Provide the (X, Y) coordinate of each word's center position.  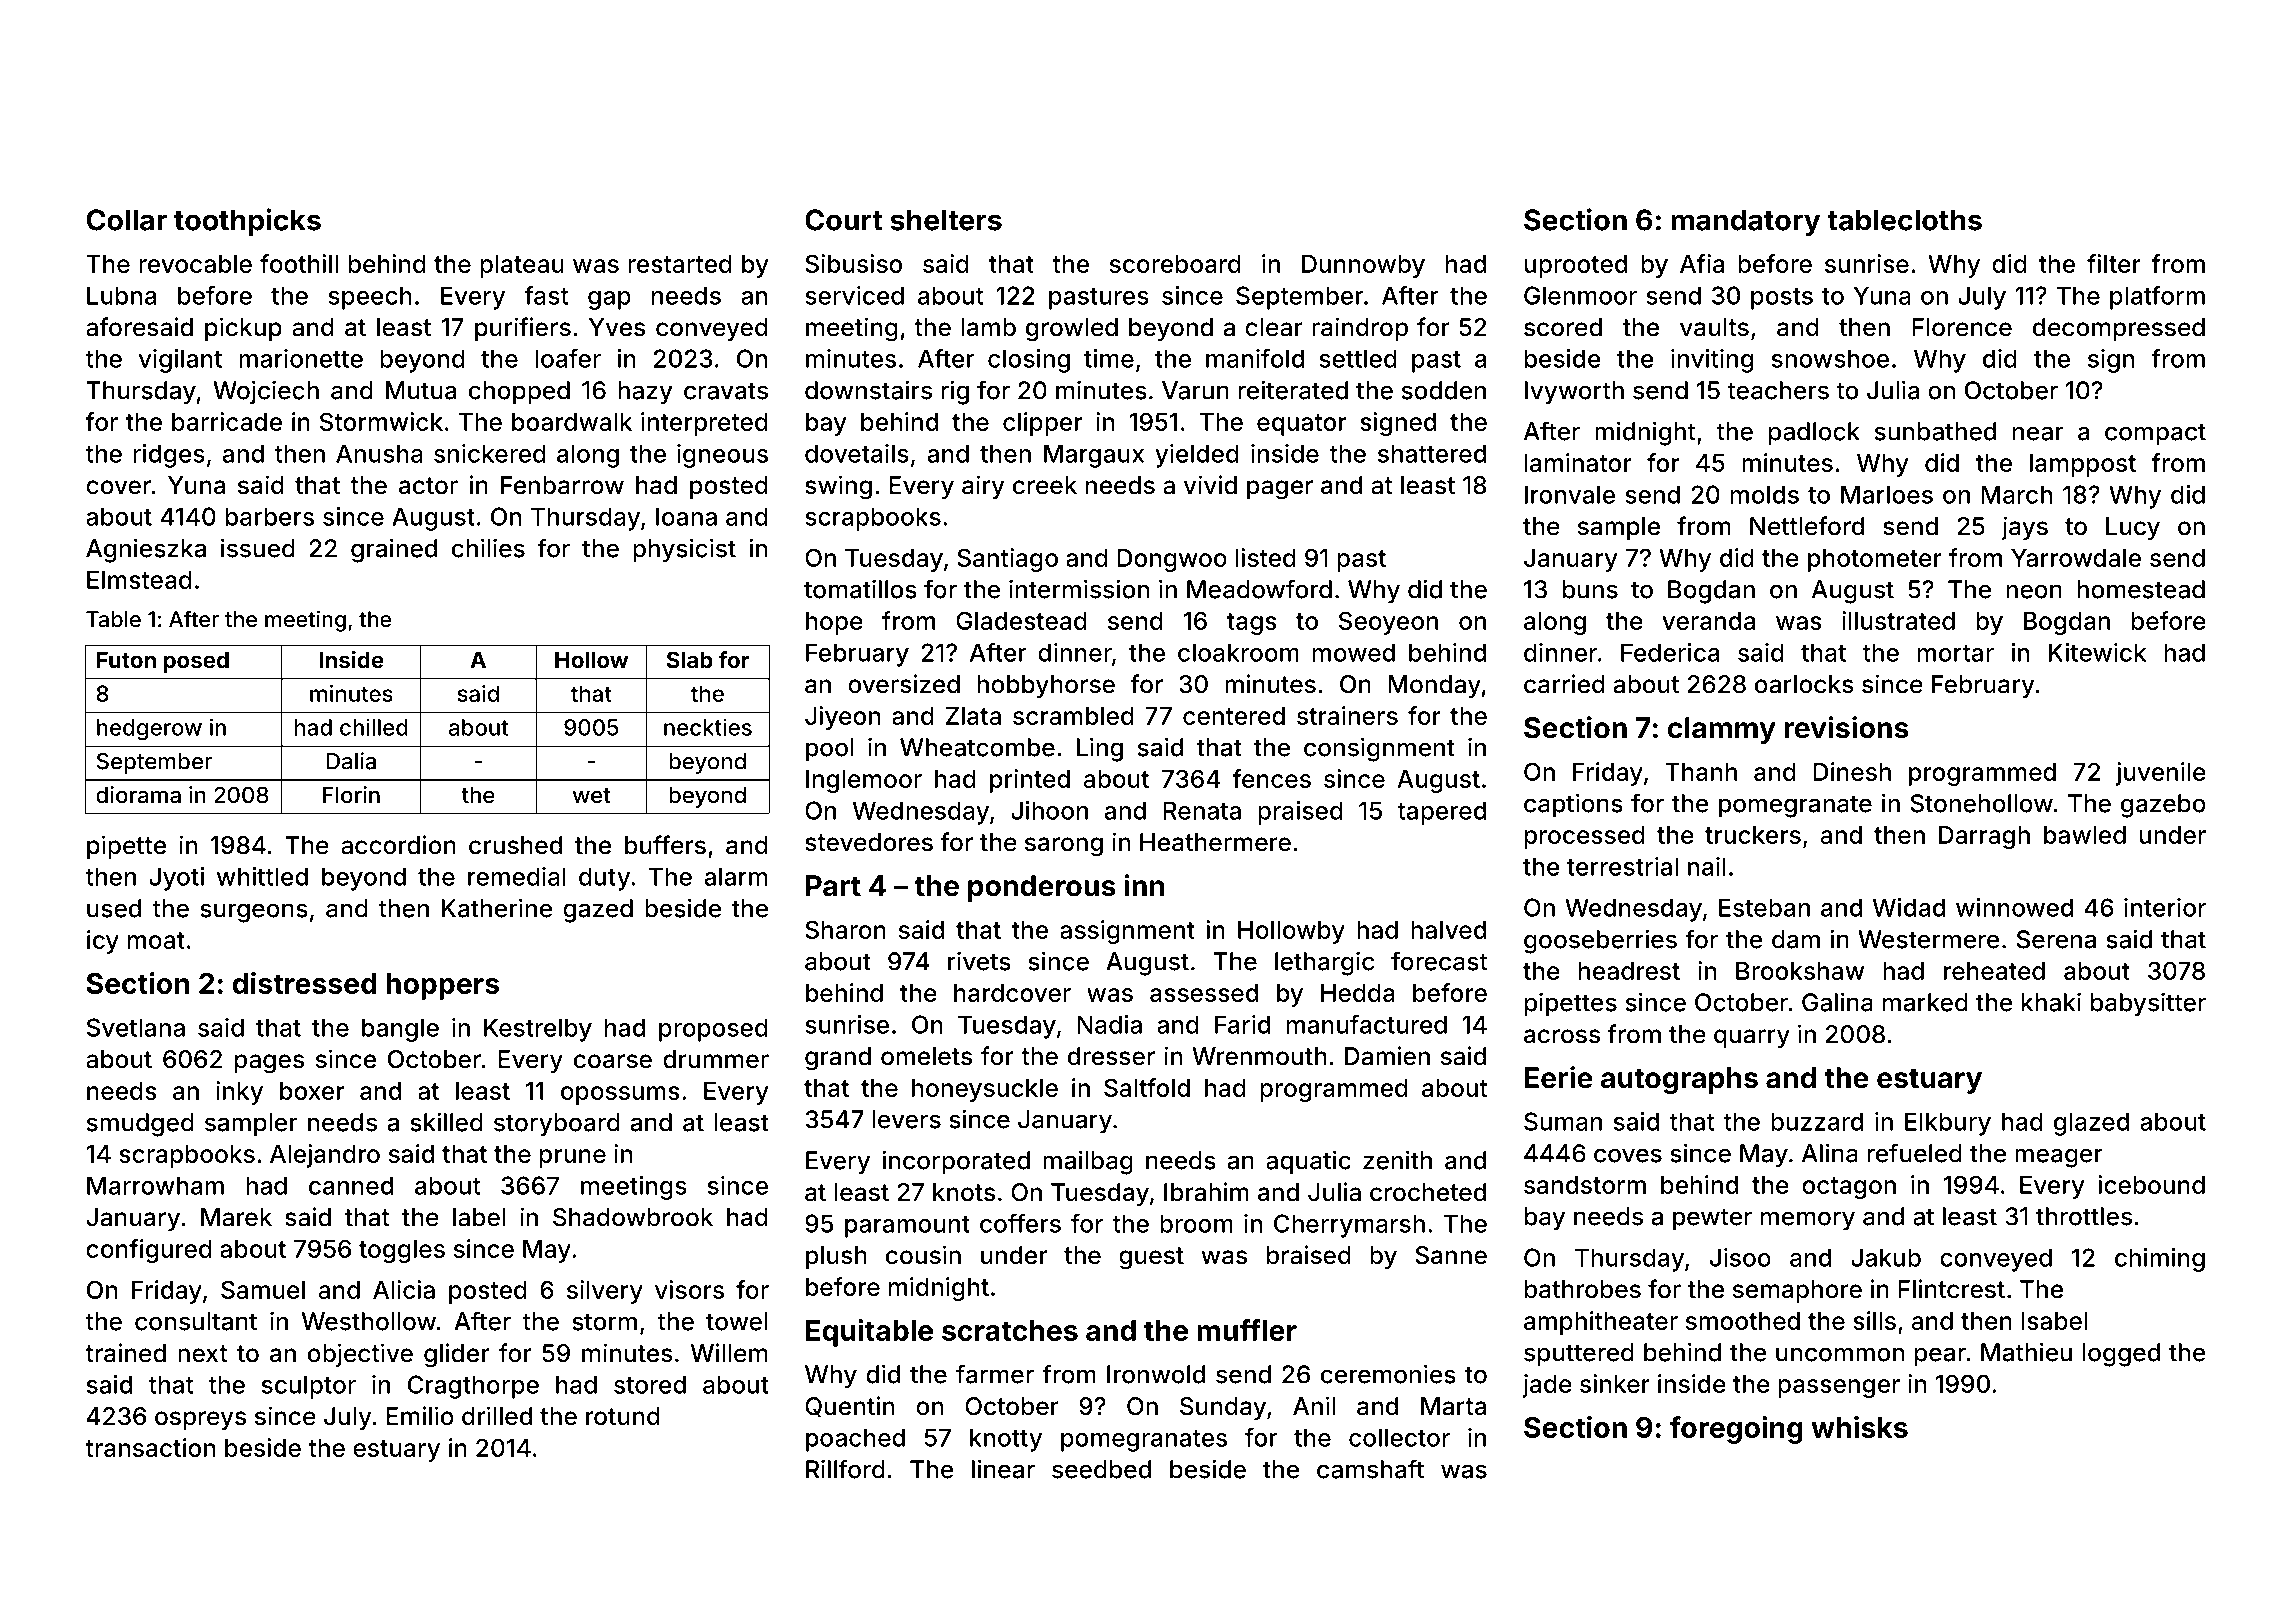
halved (1448, 930)
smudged (140, 1125)
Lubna (121, 295)
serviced (854, 295)
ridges (169, 456)
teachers (1778, 390)
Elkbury (1948, 1124)
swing (838, 487)
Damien (1387, 1056)
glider (456, 1355)
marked (1925, 1002)
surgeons (254, 913)
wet (592, 795)
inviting (1712, 361)
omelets (926, 1056)
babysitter (2148, 1005)
